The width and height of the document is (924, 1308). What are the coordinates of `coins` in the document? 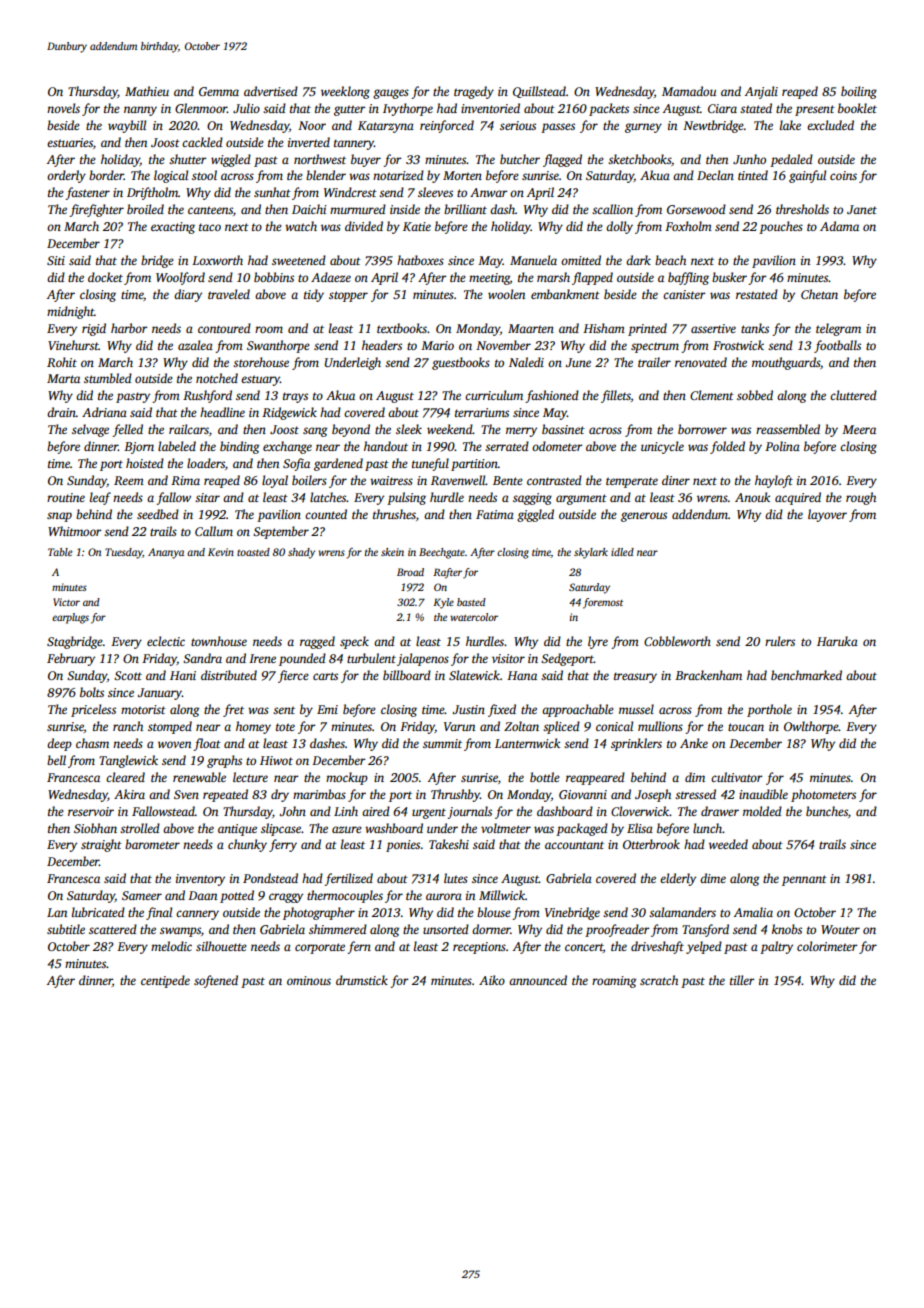 It's located at (843, 175).
